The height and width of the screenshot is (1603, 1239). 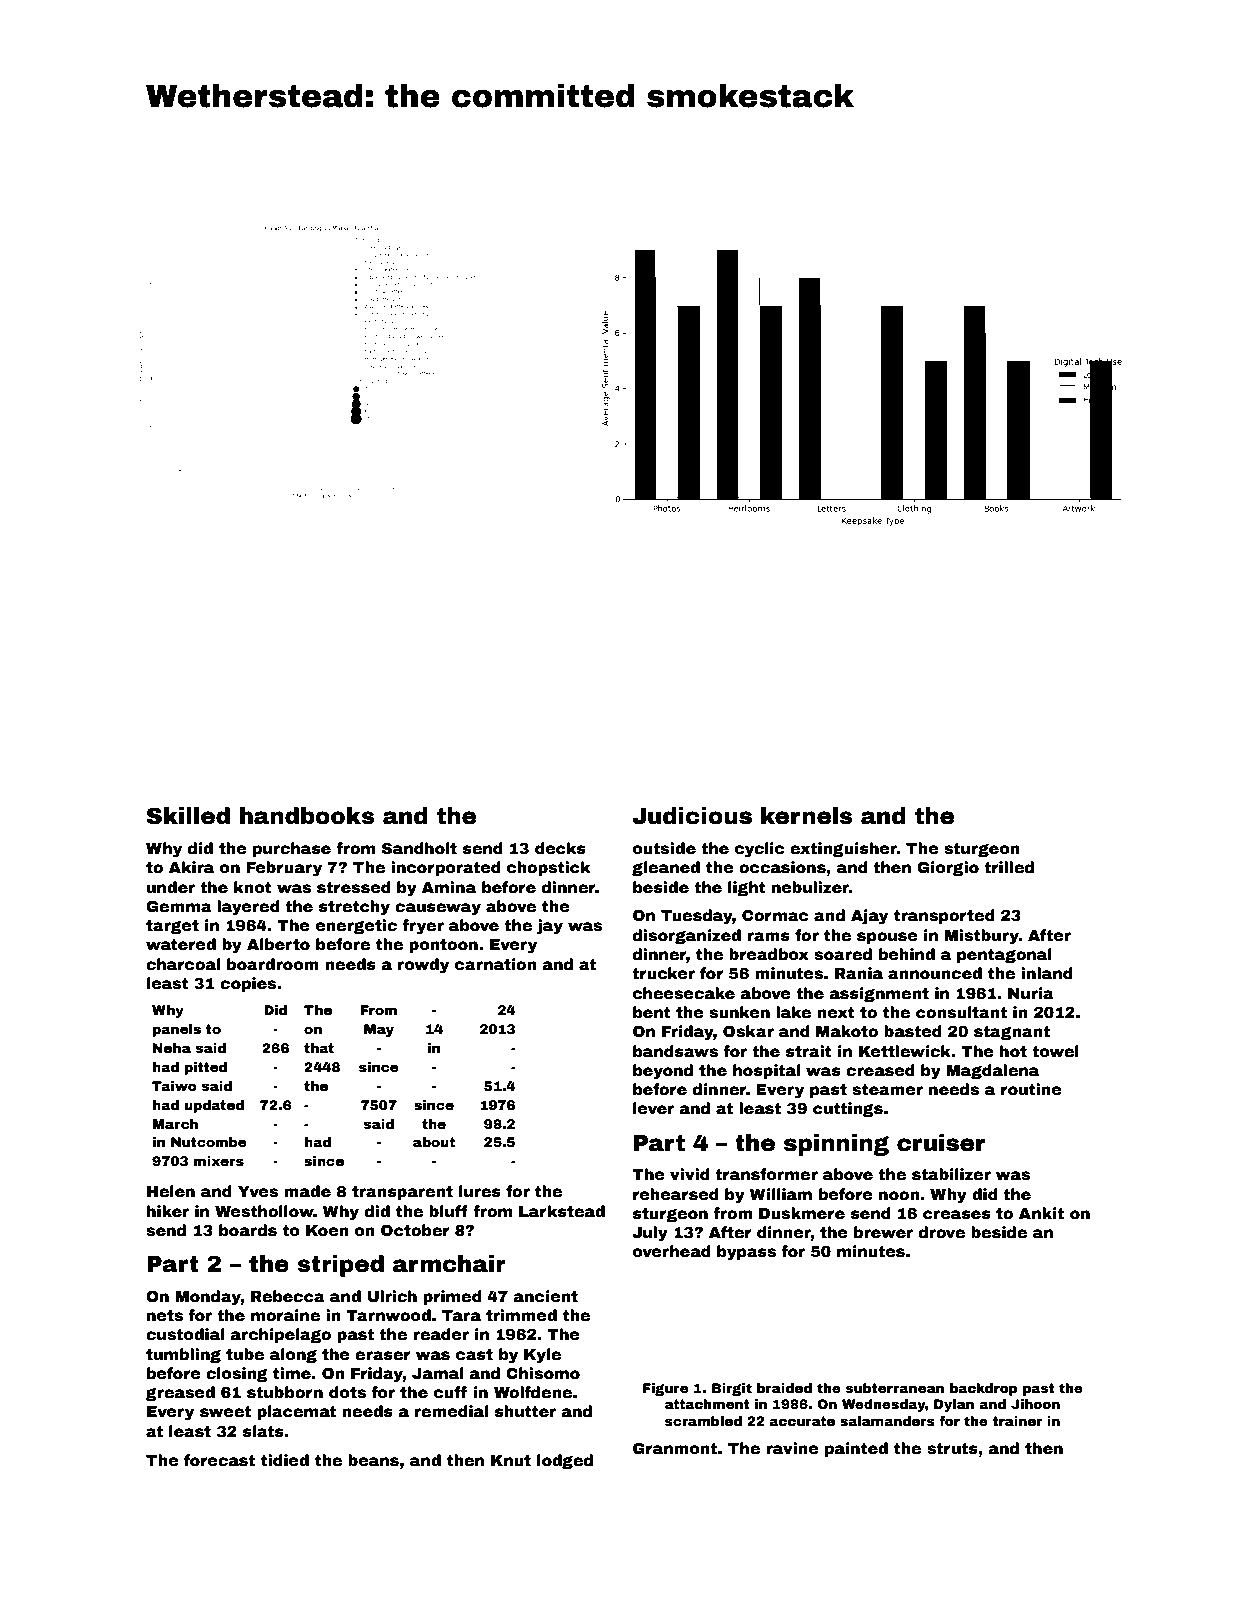 I want to click on spouse, so click(x=887, y=938).
